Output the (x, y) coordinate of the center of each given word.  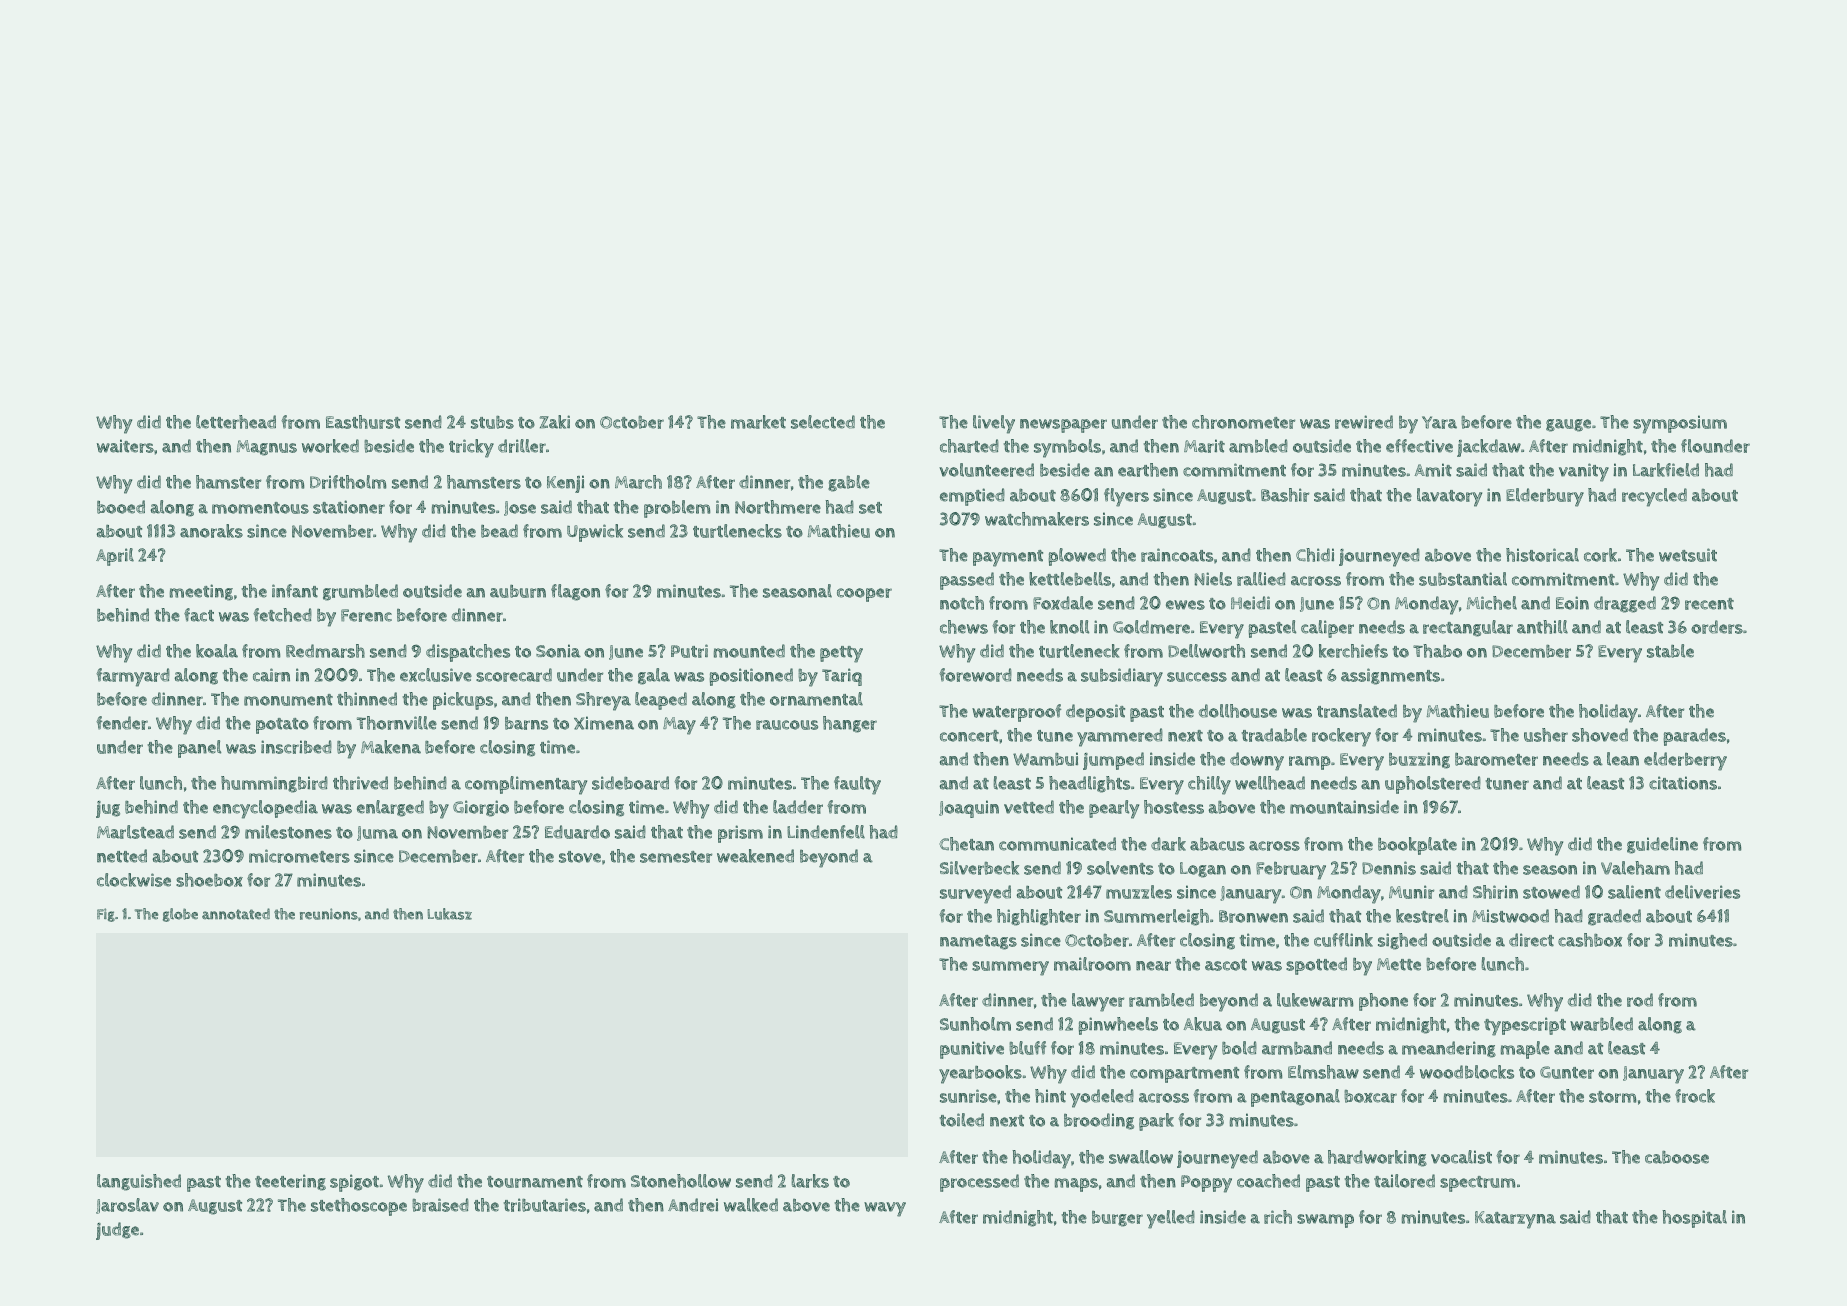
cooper (864, 595)
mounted (749, 651)
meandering (1449, 1049)
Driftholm (348, 482)
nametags (978, 942)
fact (199, 615)
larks (810, 1181)
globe (180, 915)
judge (117, 1231)
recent (1709, 604)
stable (1670, 651)
